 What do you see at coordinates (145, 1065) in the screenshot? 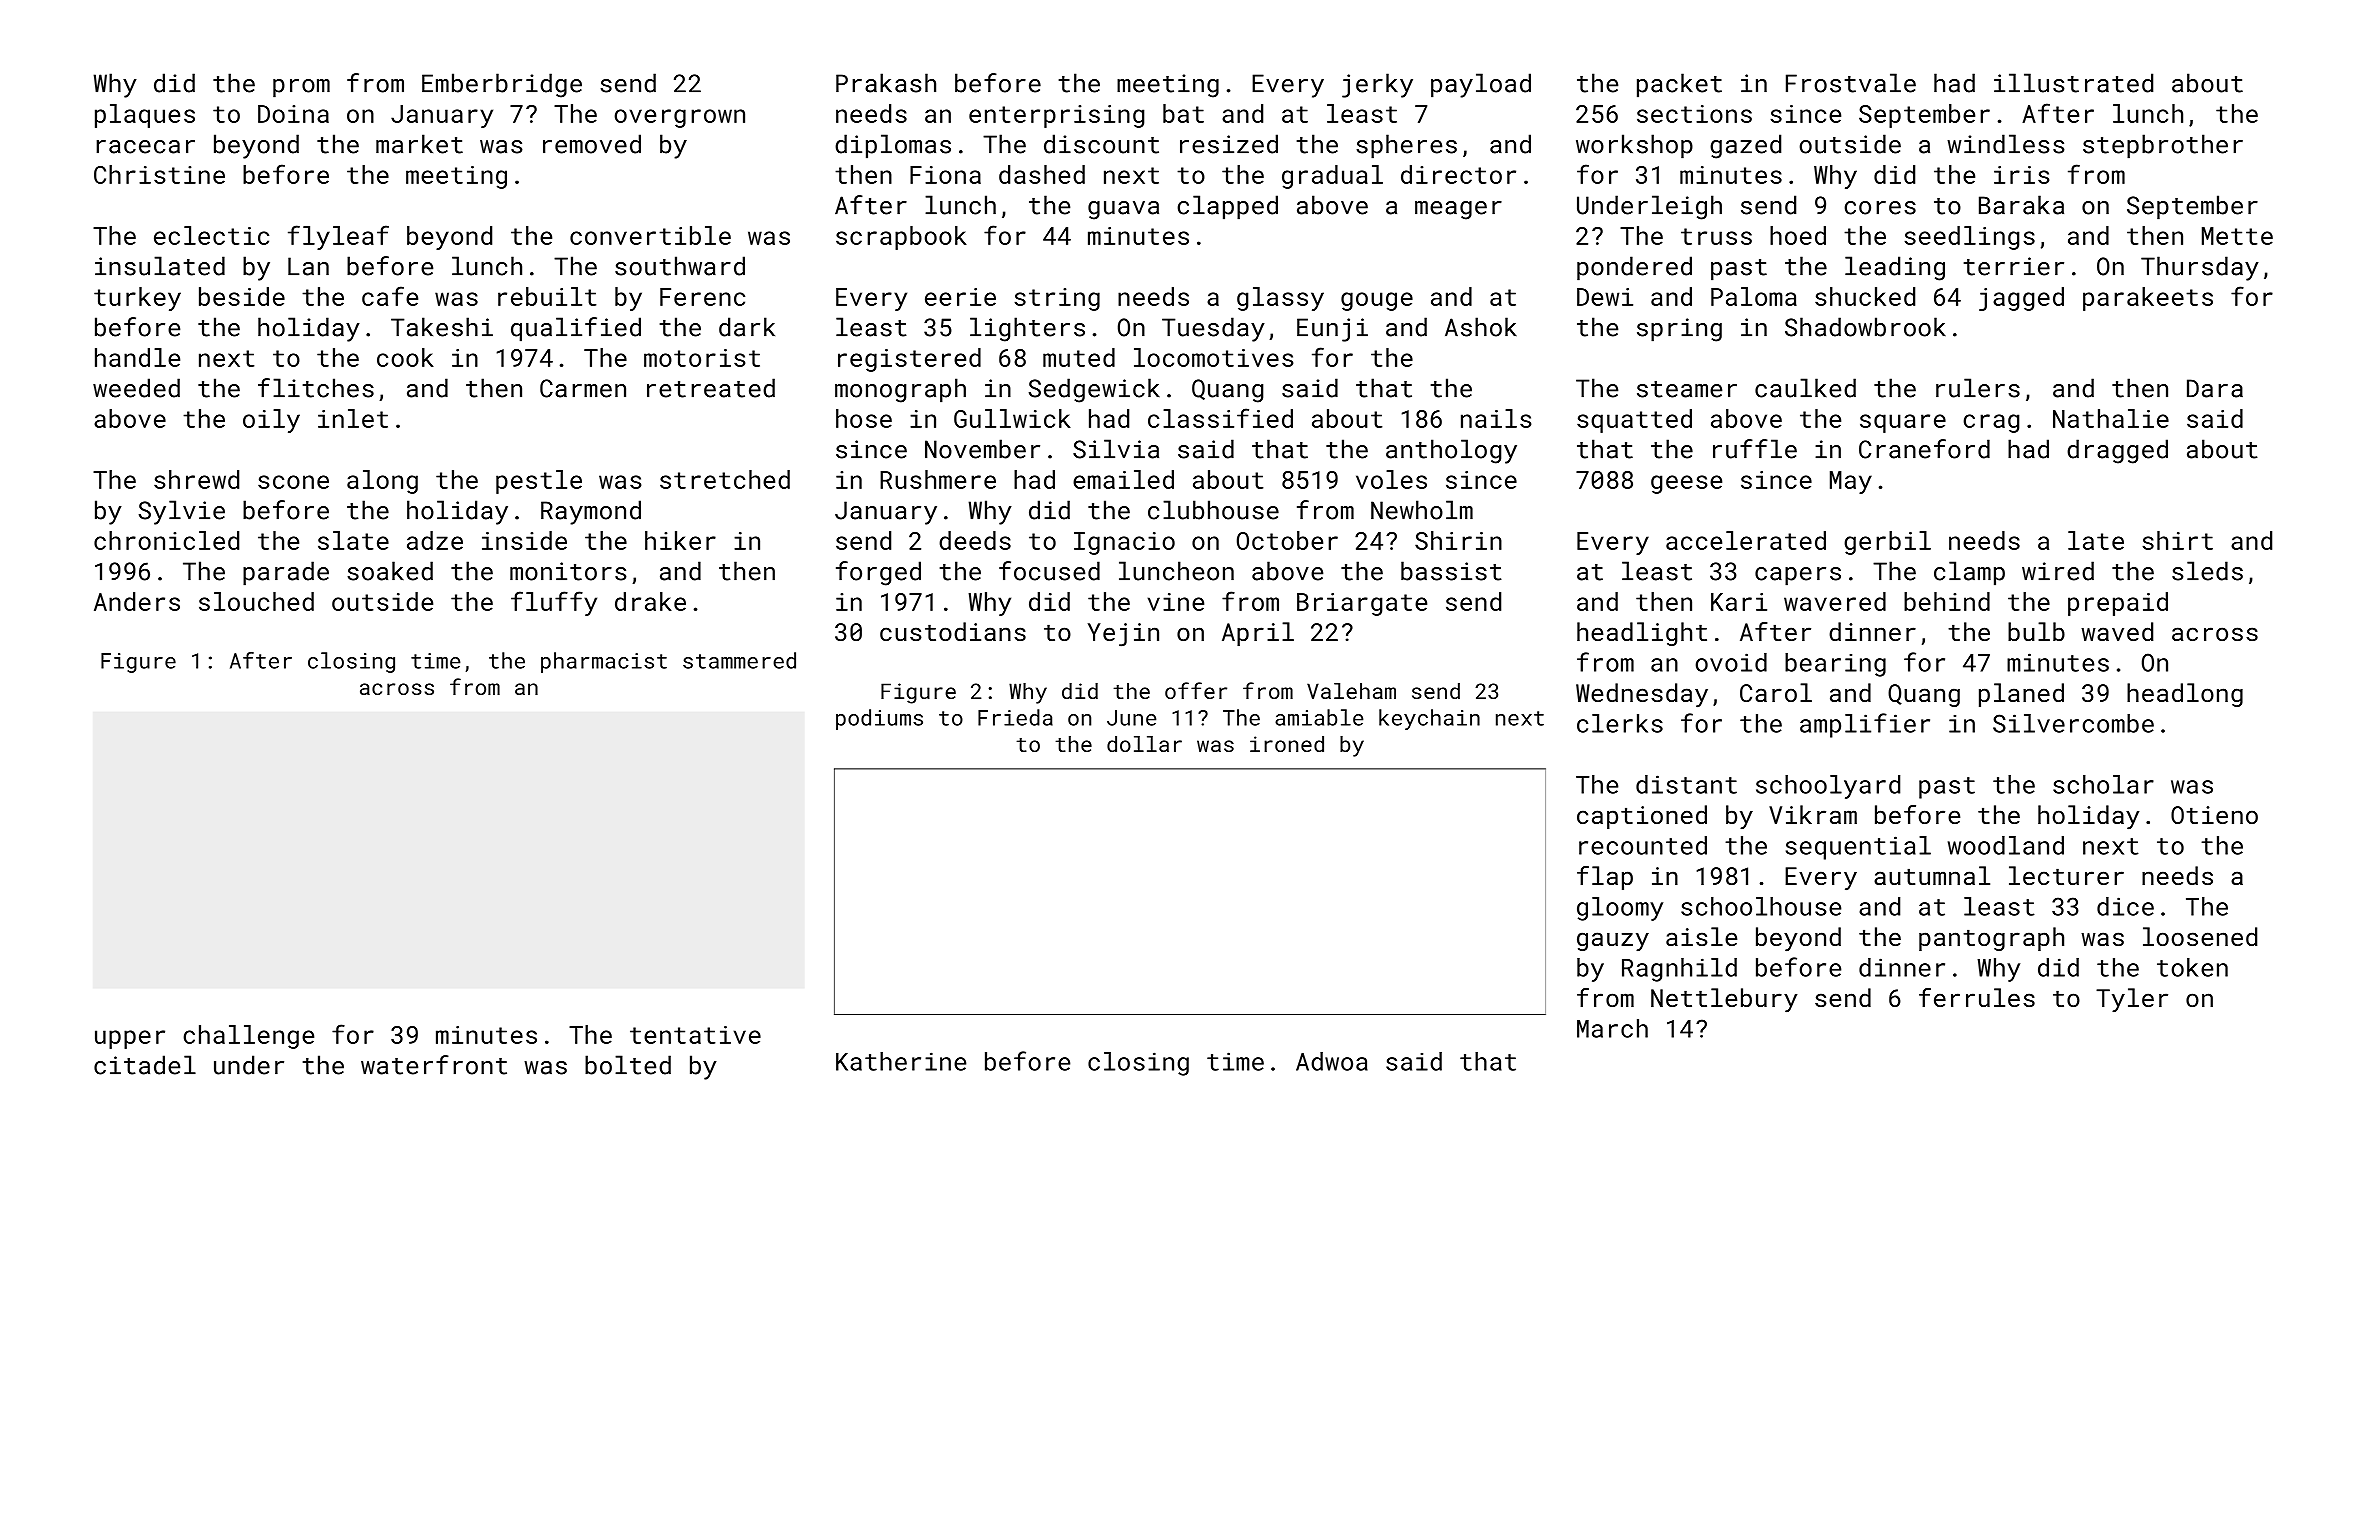
I see `citadel` at bounding box center [145, 1065].
